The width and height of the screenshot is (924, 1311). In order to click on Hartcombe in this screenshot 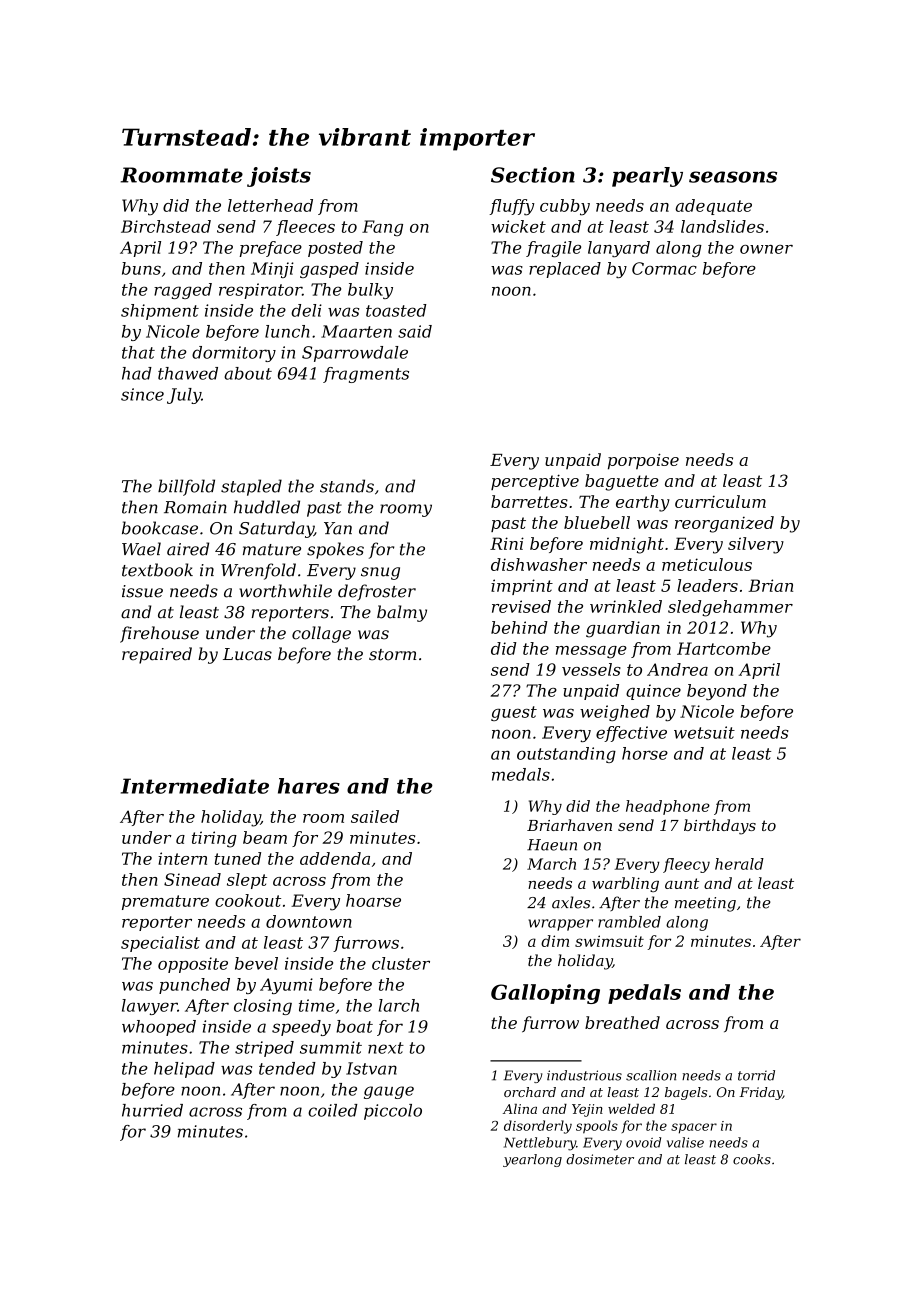, I will do `click(724, 648)`.
